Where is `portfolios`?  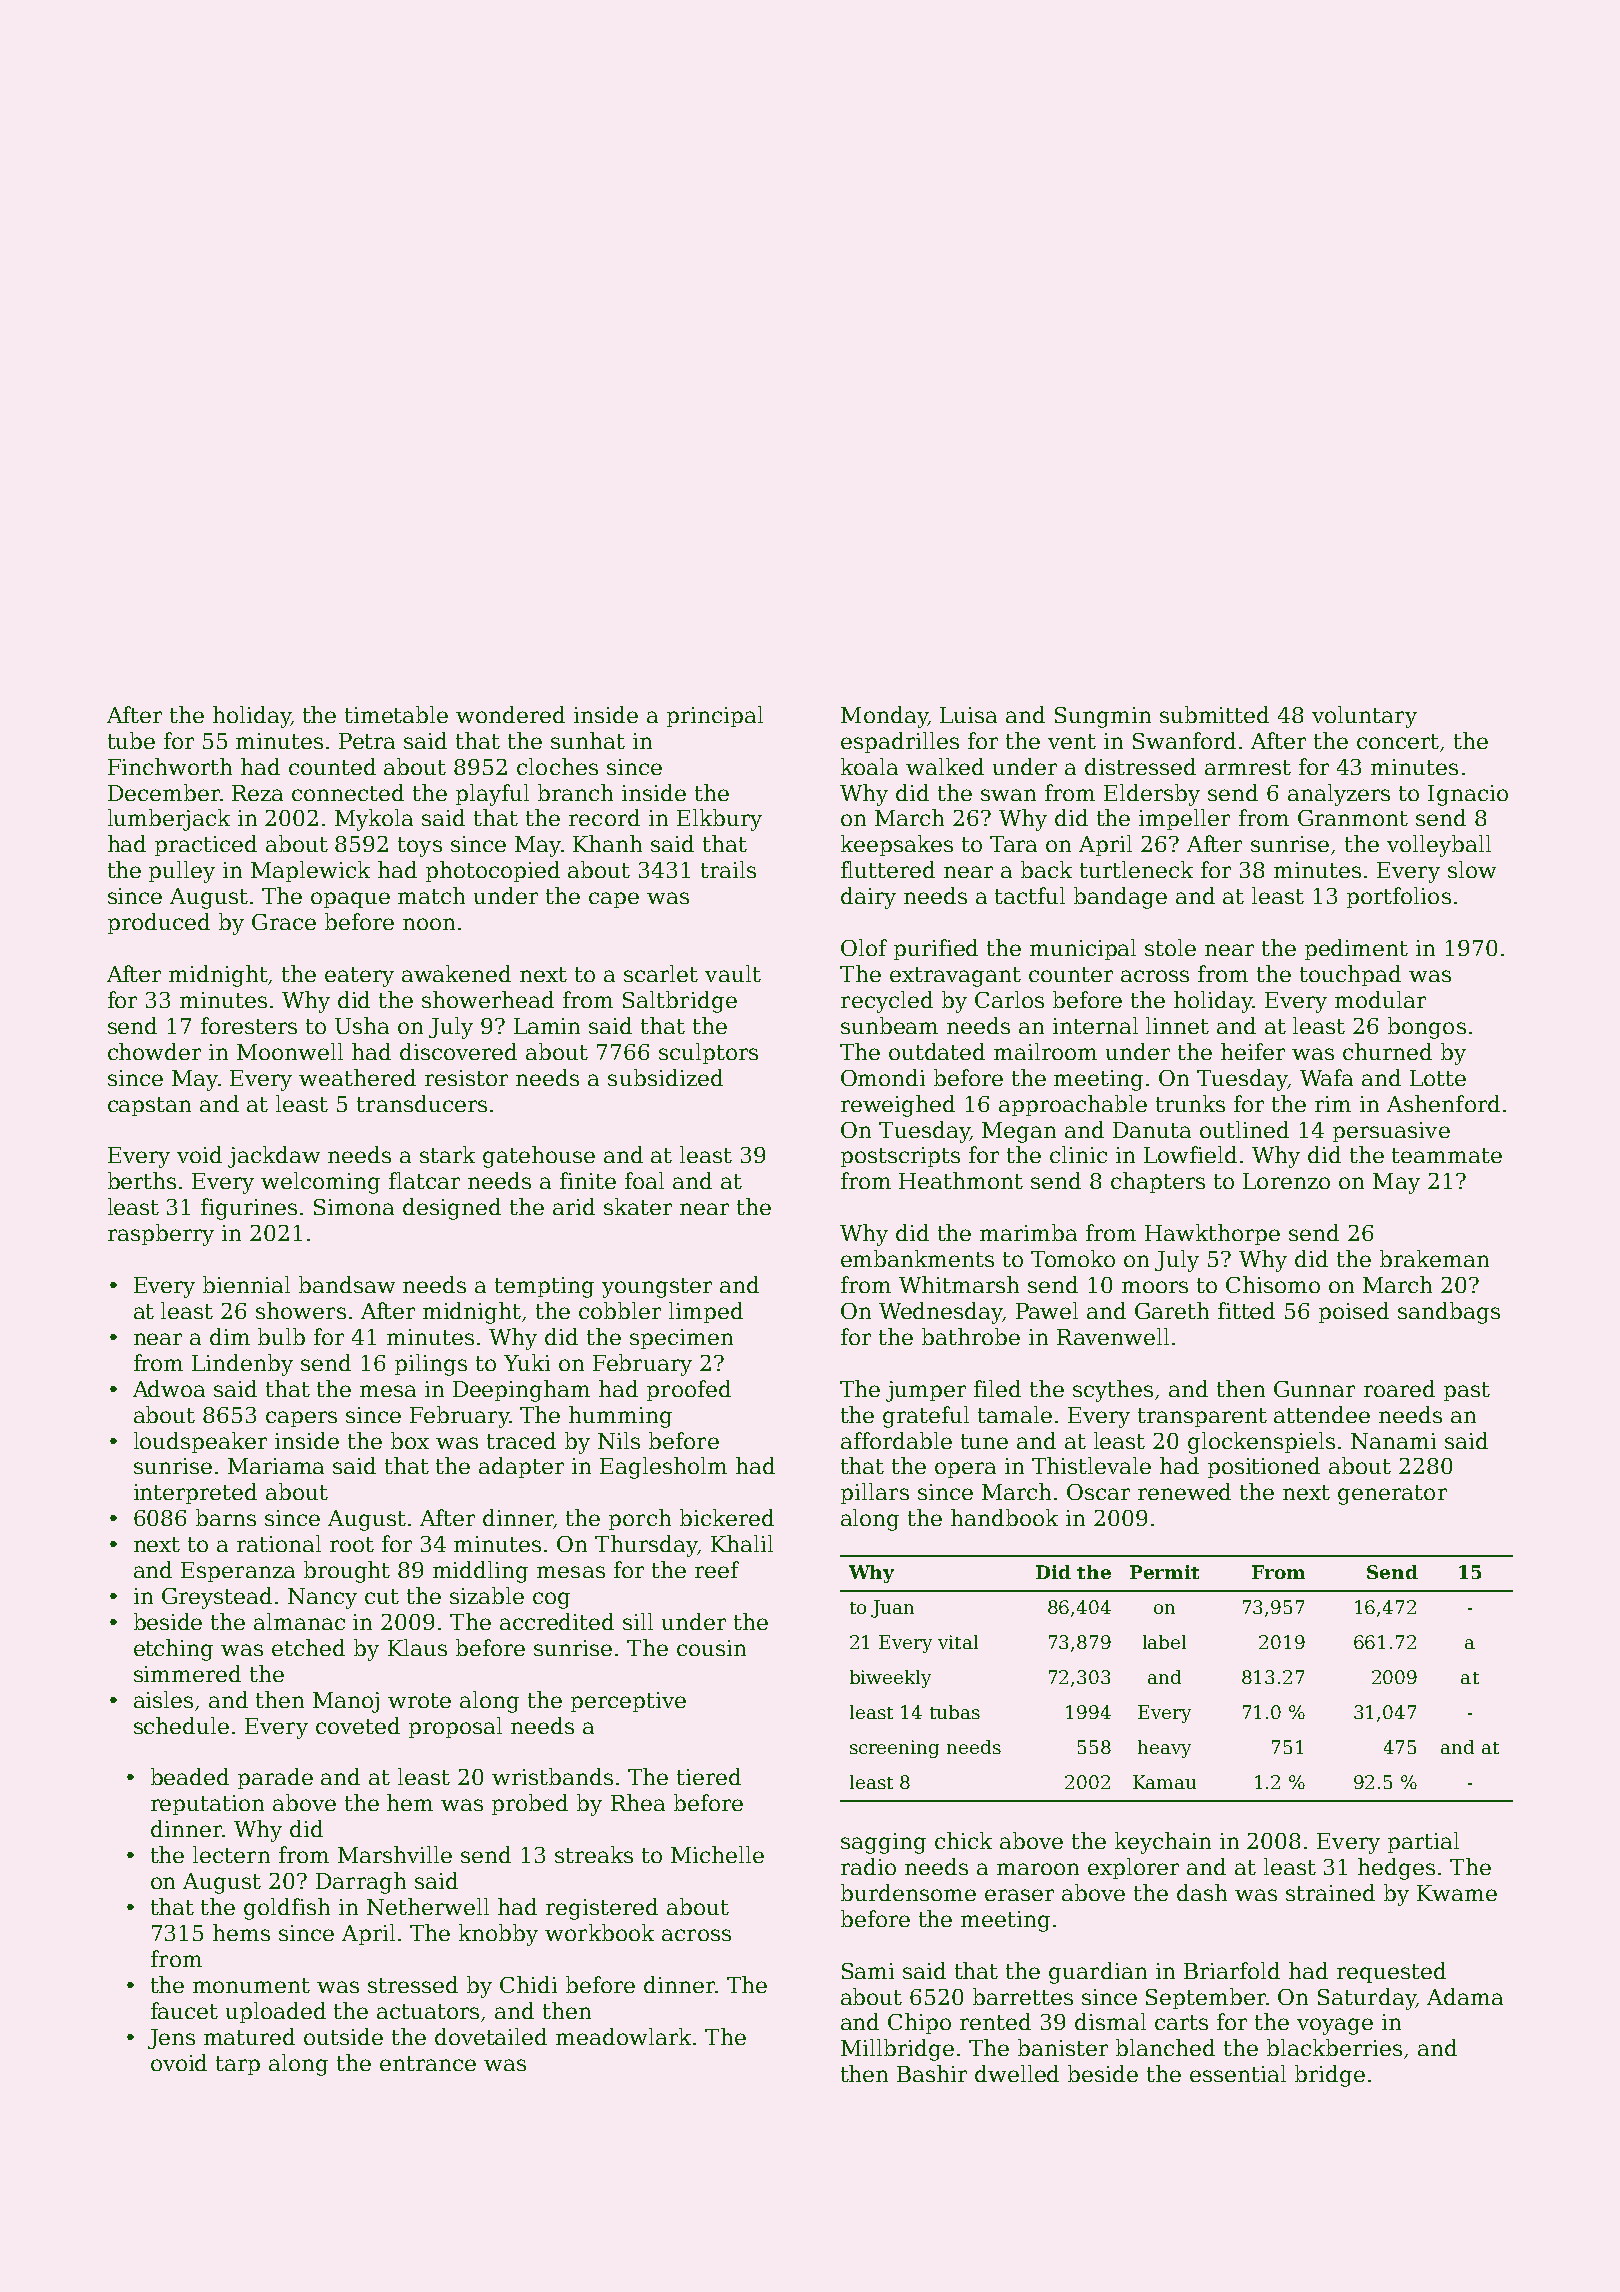 portfolios is located at coordinates (1399, 897).
